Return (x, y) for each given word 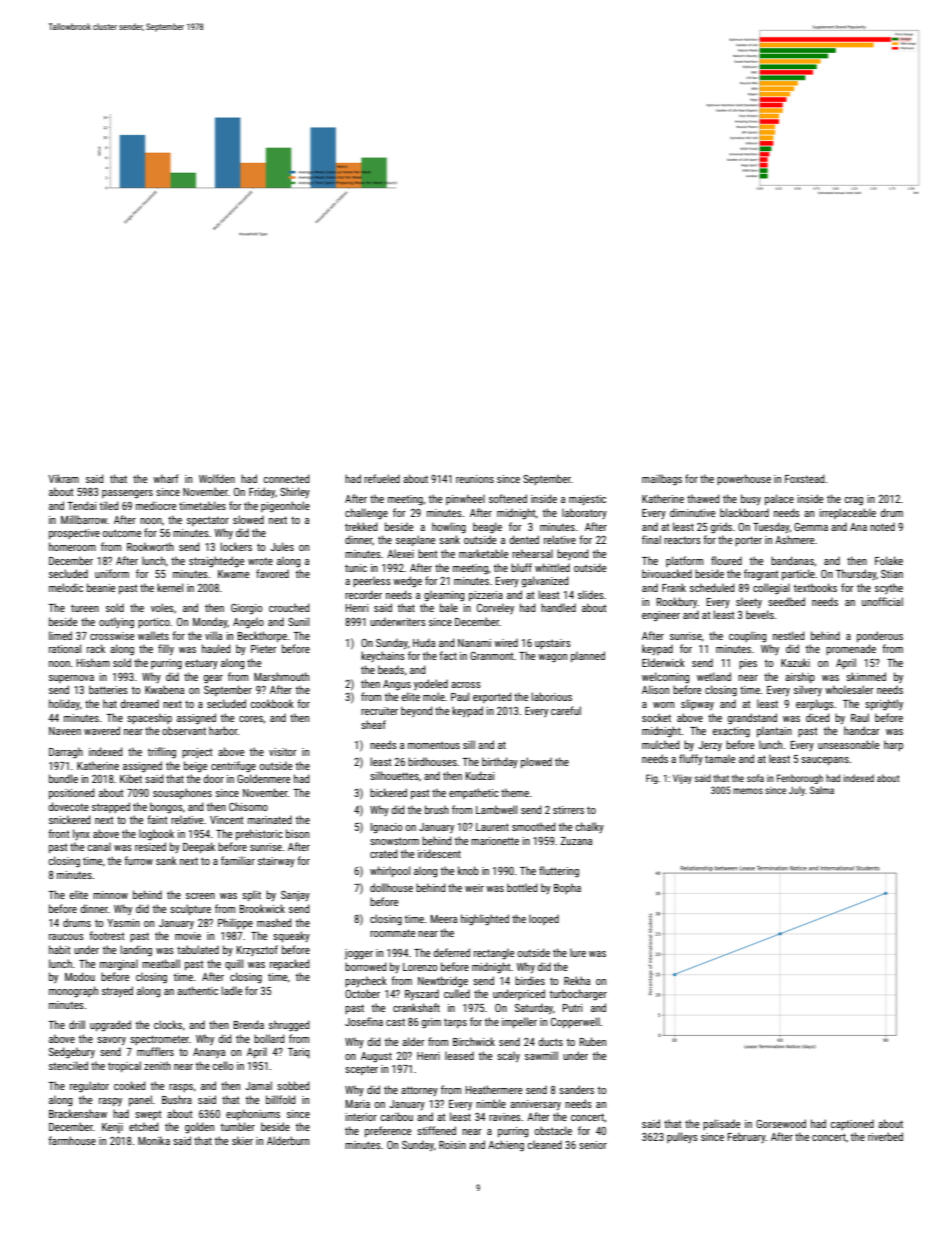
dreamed (140, 703)
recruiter (379, 711)
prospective (74, 534)
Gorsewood (781, 1123)
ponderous (880, 636)
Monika (154, 1140)
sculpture (190, 909)
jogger (359, 954)
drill (77, 1024)
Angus (397, 685)
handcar (861, 730)
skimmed (866, 676)
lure (578, 952)
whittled (552, 567)
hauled (216, 648)
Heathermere (494, 1089)
